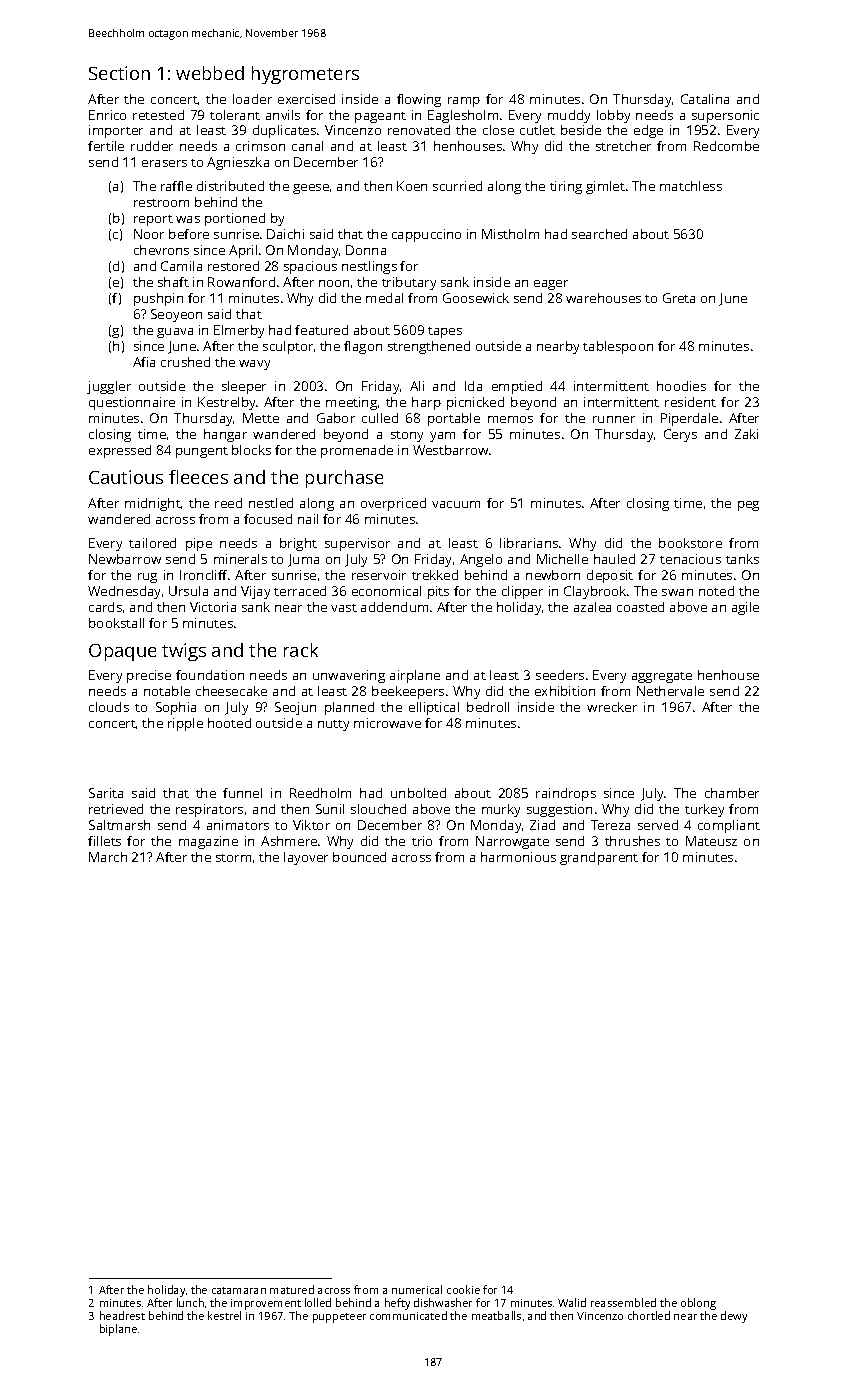 This image has height=1400, width=849. What do you see at coordinates (614, 419) in the image?
I see `runner` at bounding box center [614, 419].
